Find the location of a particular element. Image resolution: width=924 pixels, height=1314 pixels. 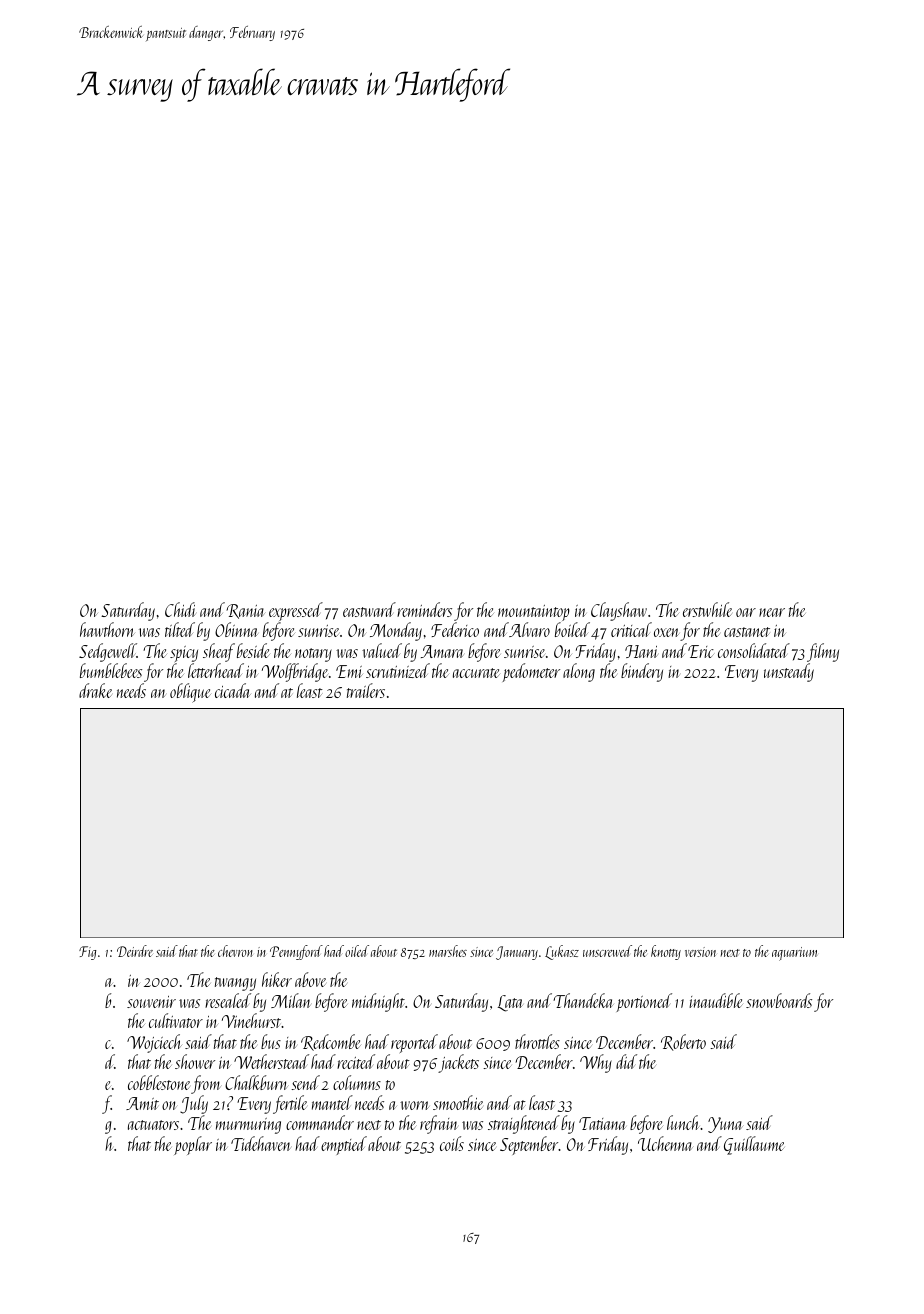

twangy is located at coordinates (235, 984).
